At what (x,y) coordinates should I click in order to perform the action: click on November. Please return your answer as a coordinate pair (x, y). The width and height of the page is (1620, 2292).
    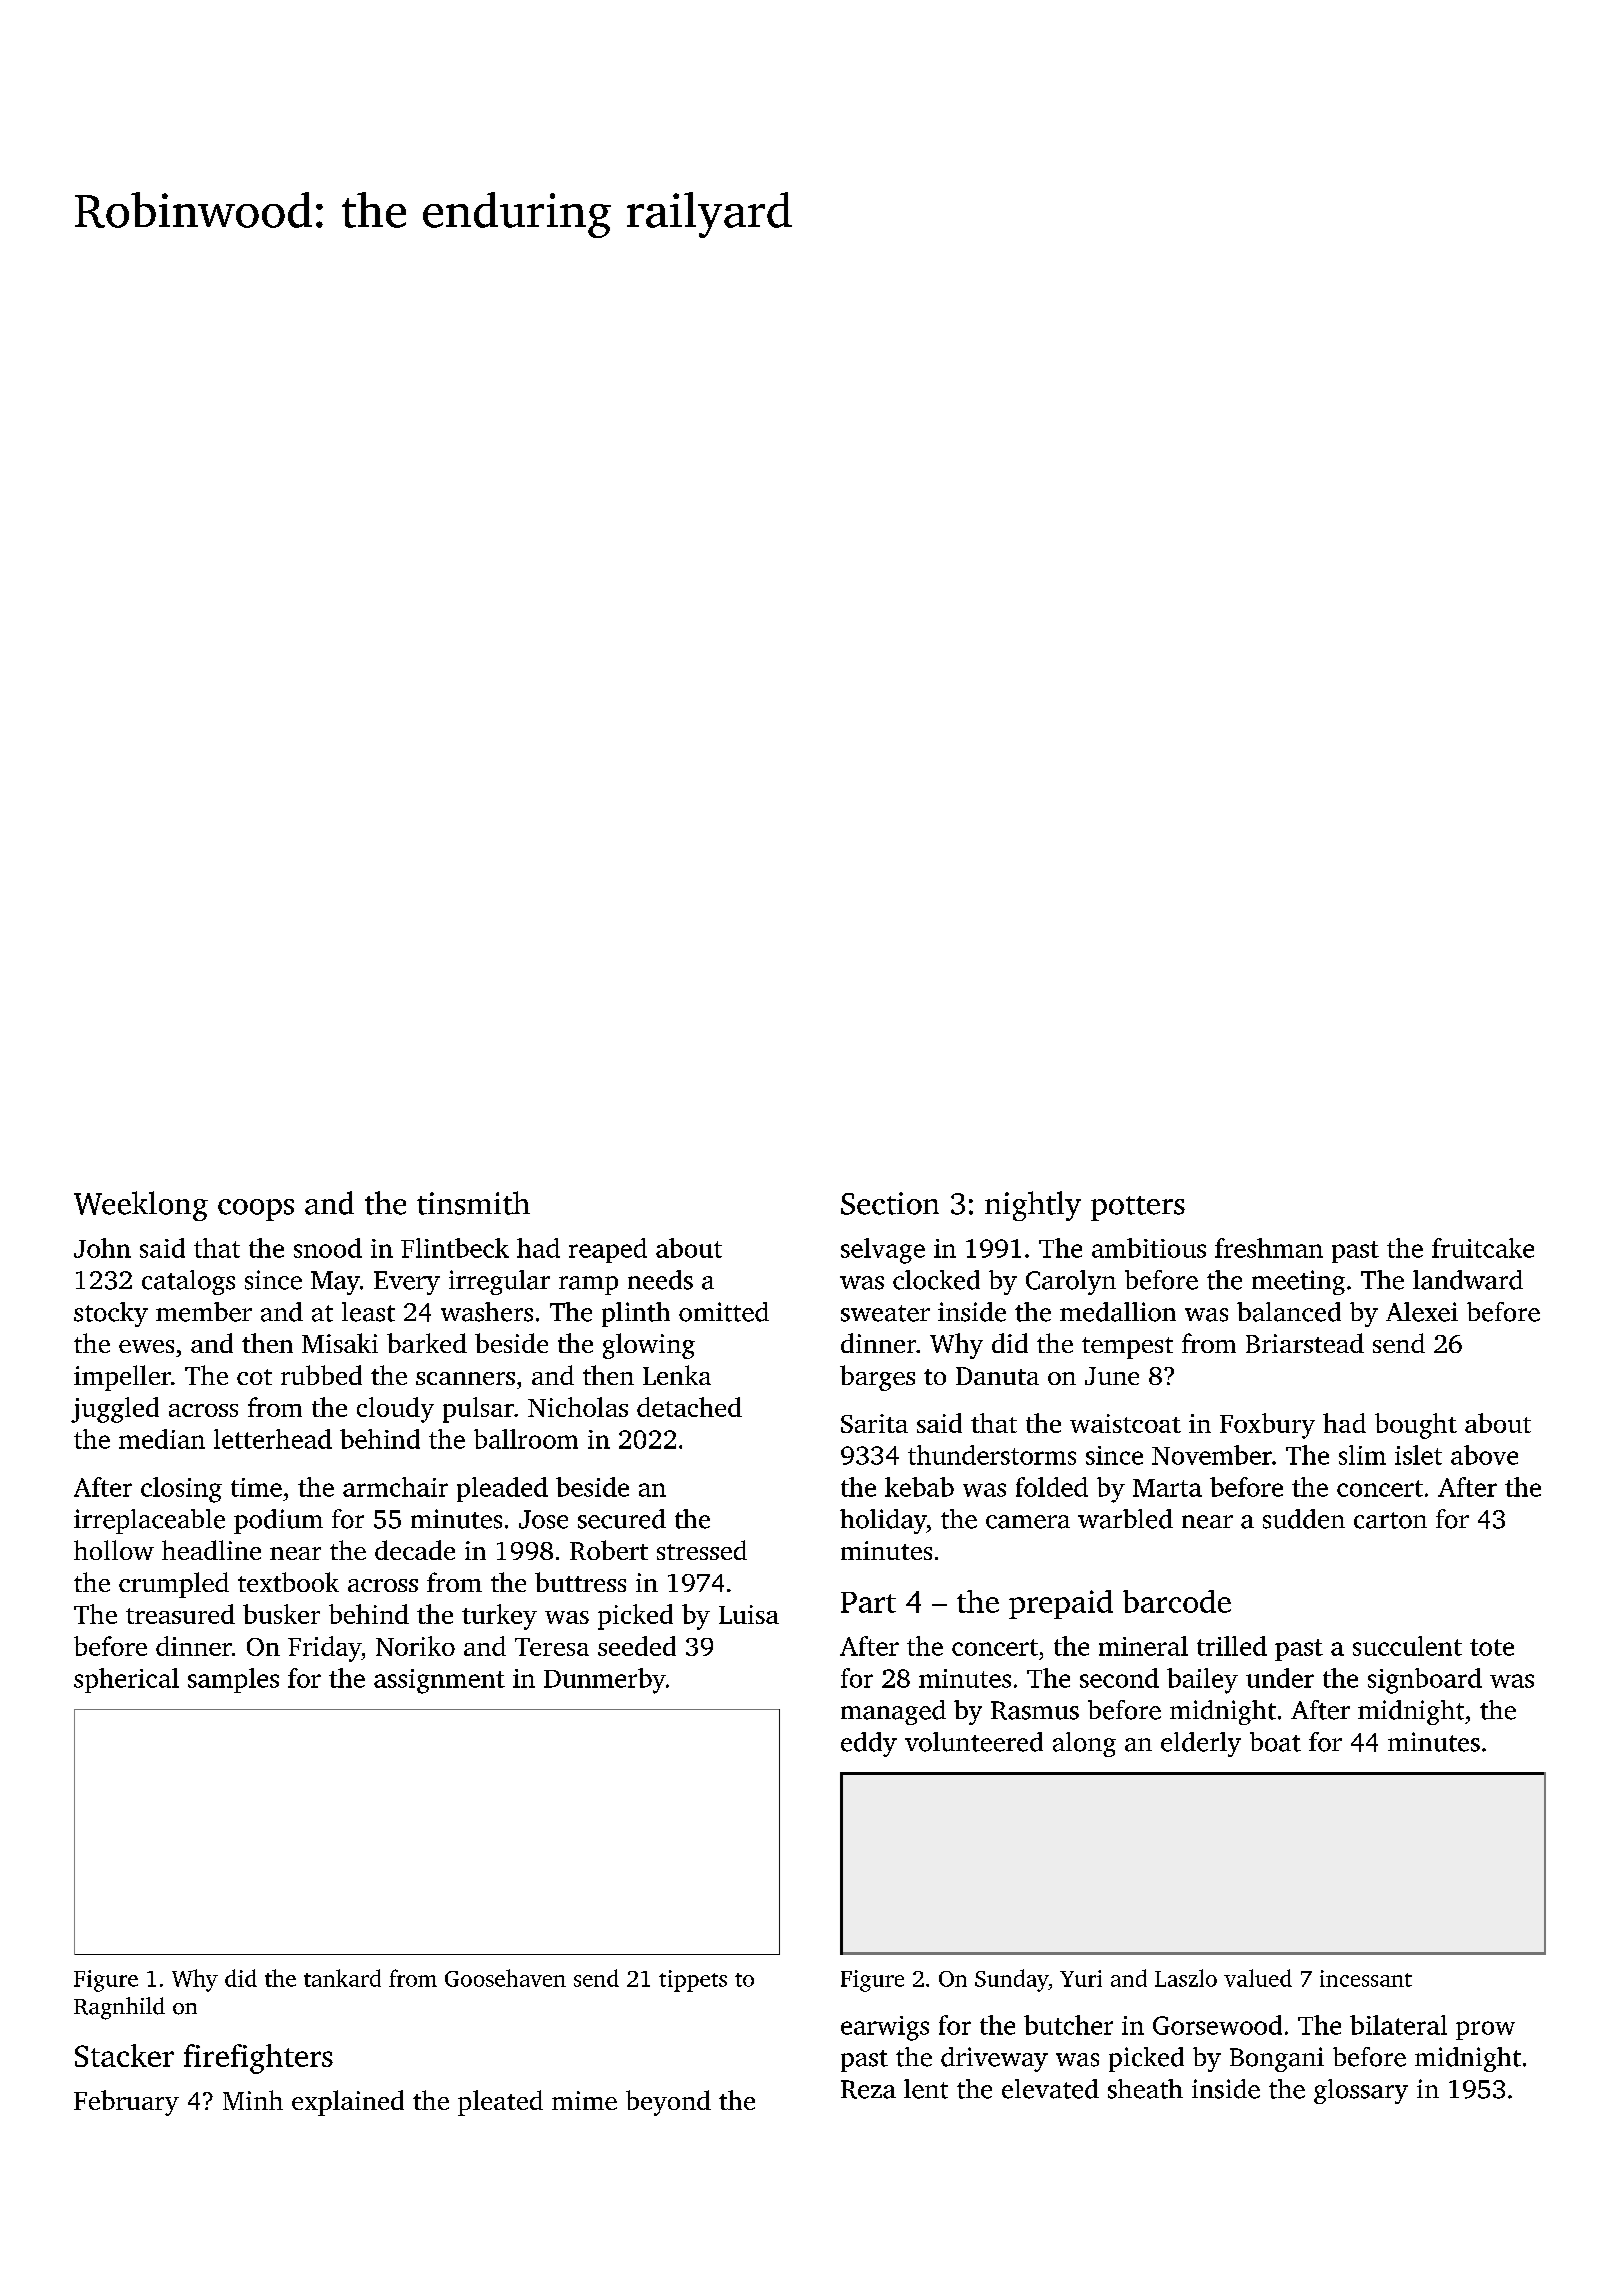
    Looking at the image, I should click on (1212, 1455).
